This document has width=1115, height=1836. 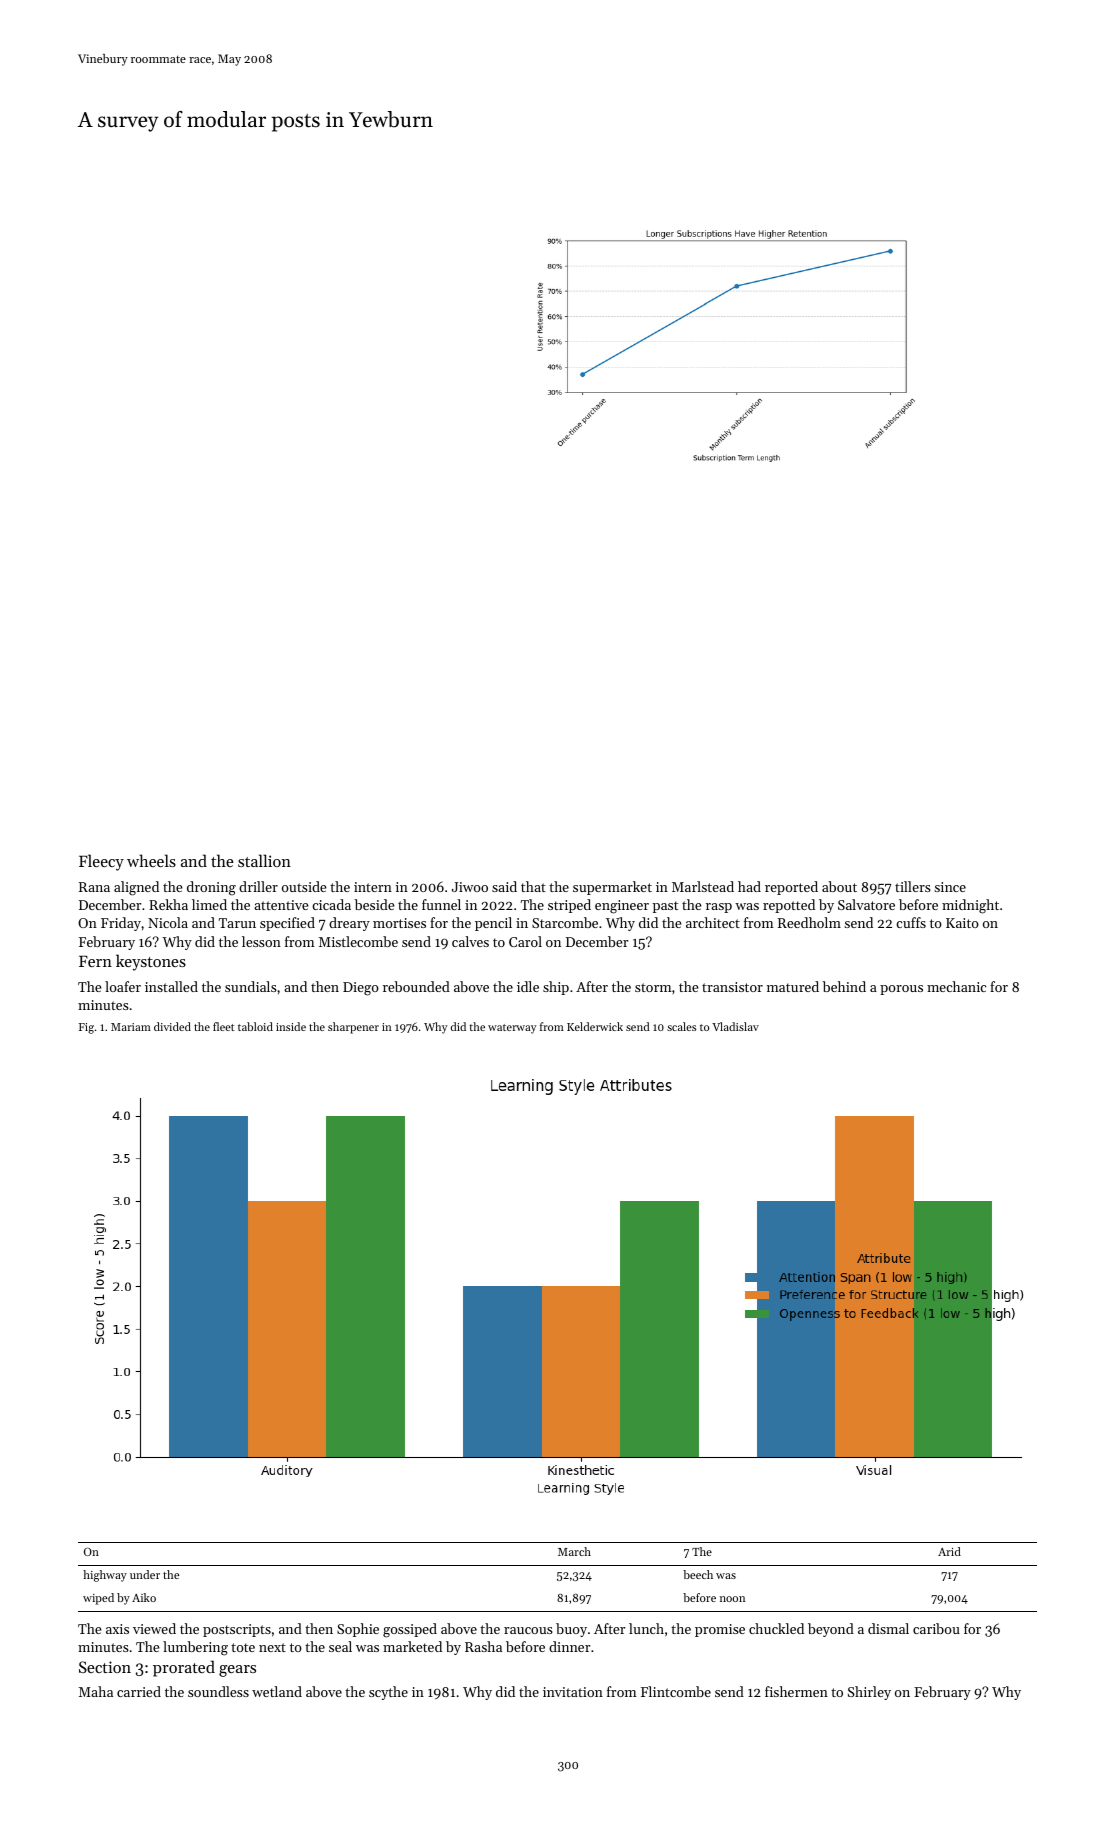 What do you see at coordinates (950, 887) in the document?
I see `since` at bounding box center [950, 887].
